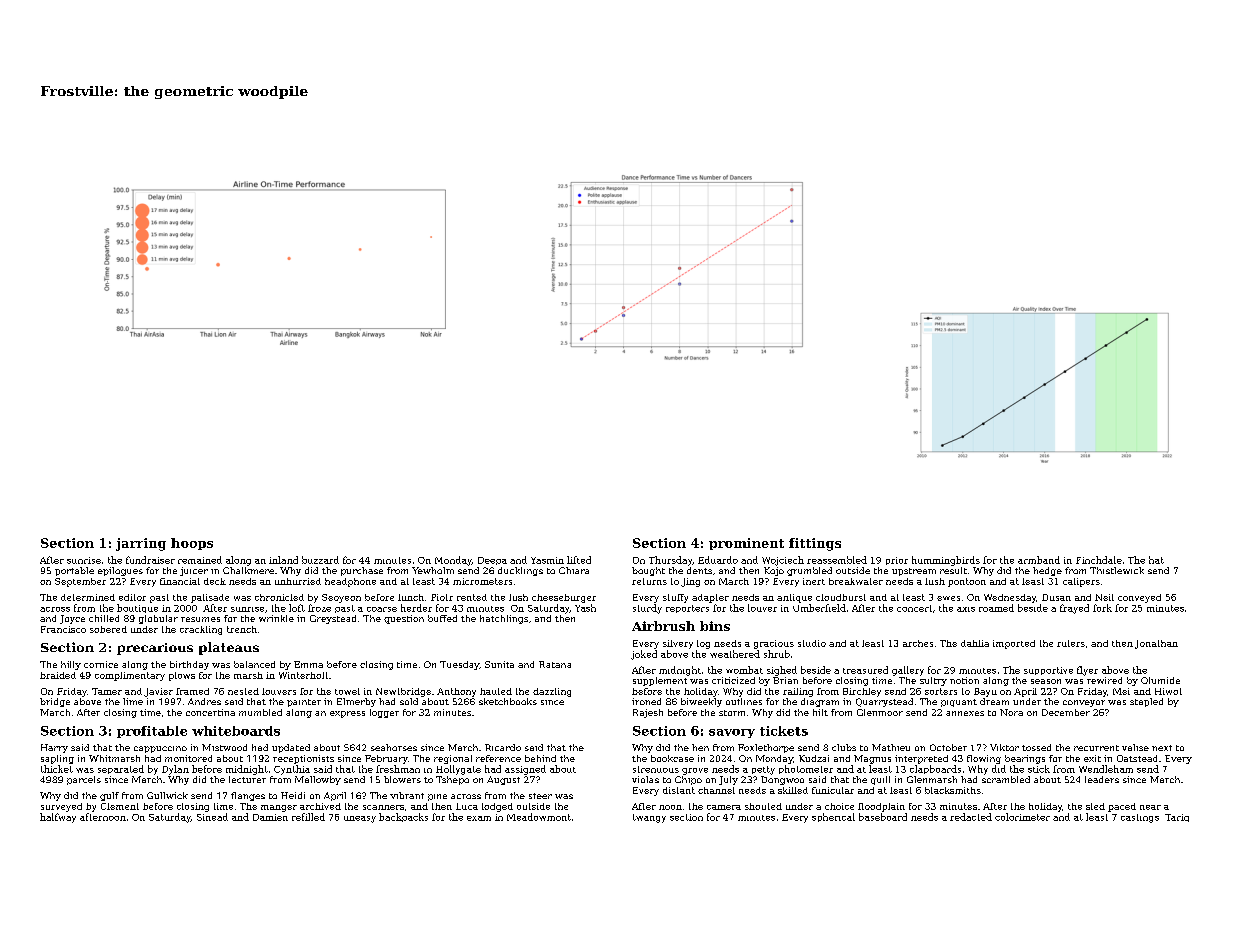 The width and height of the screenshot is (1233, 952). What do you see at coordinates (690, 582) in the screenshot?
I see `Jing` at bounding box center [690, 582].
